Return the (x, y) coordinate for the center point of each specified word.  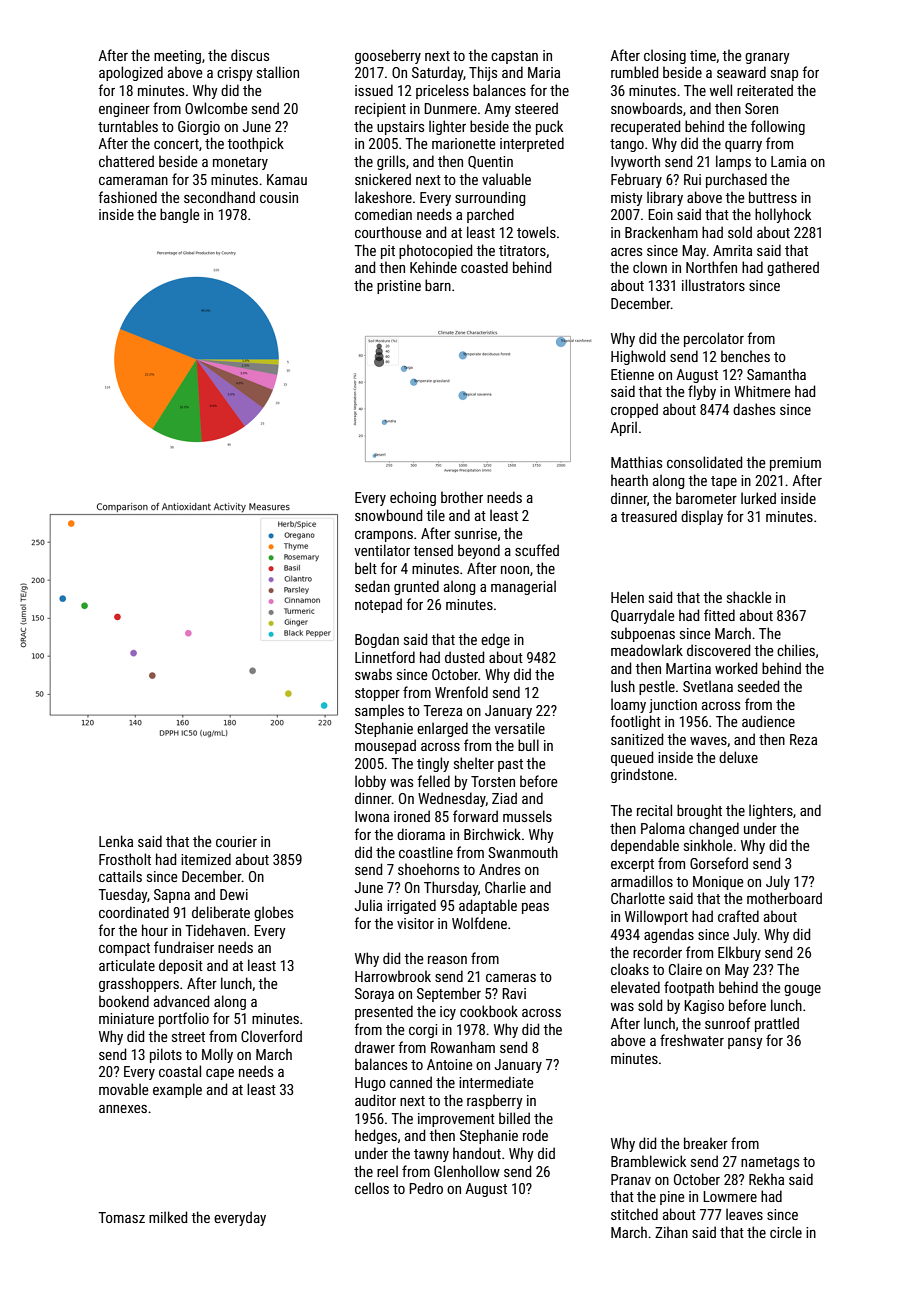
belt (366, 568)
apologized (131, 73)
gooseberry (388, 56)
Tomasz (121, 1217)
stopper (377, 694)
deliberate (221, 912)
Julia (368, 905)
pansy (745, 1043)
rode (535, 1135)
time (703, 55)
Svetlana (708, 686)
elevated (635, 987)
